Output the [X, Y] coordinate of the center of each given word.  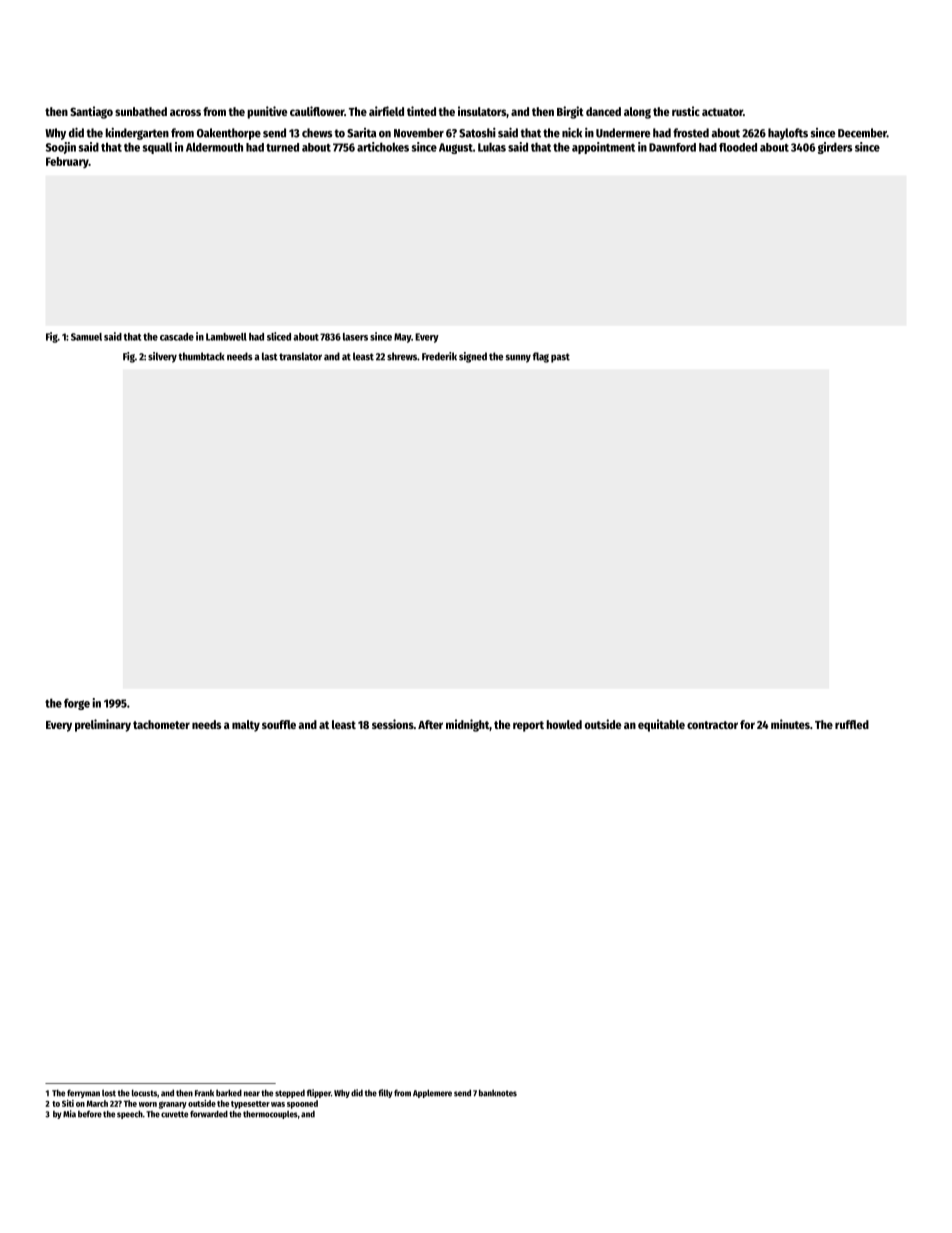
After [430, 724]
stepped [290, 1093]
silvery [162, 357]
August [456, 148]
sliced [279, 336]
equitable [661, 725]
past [560, 358]
